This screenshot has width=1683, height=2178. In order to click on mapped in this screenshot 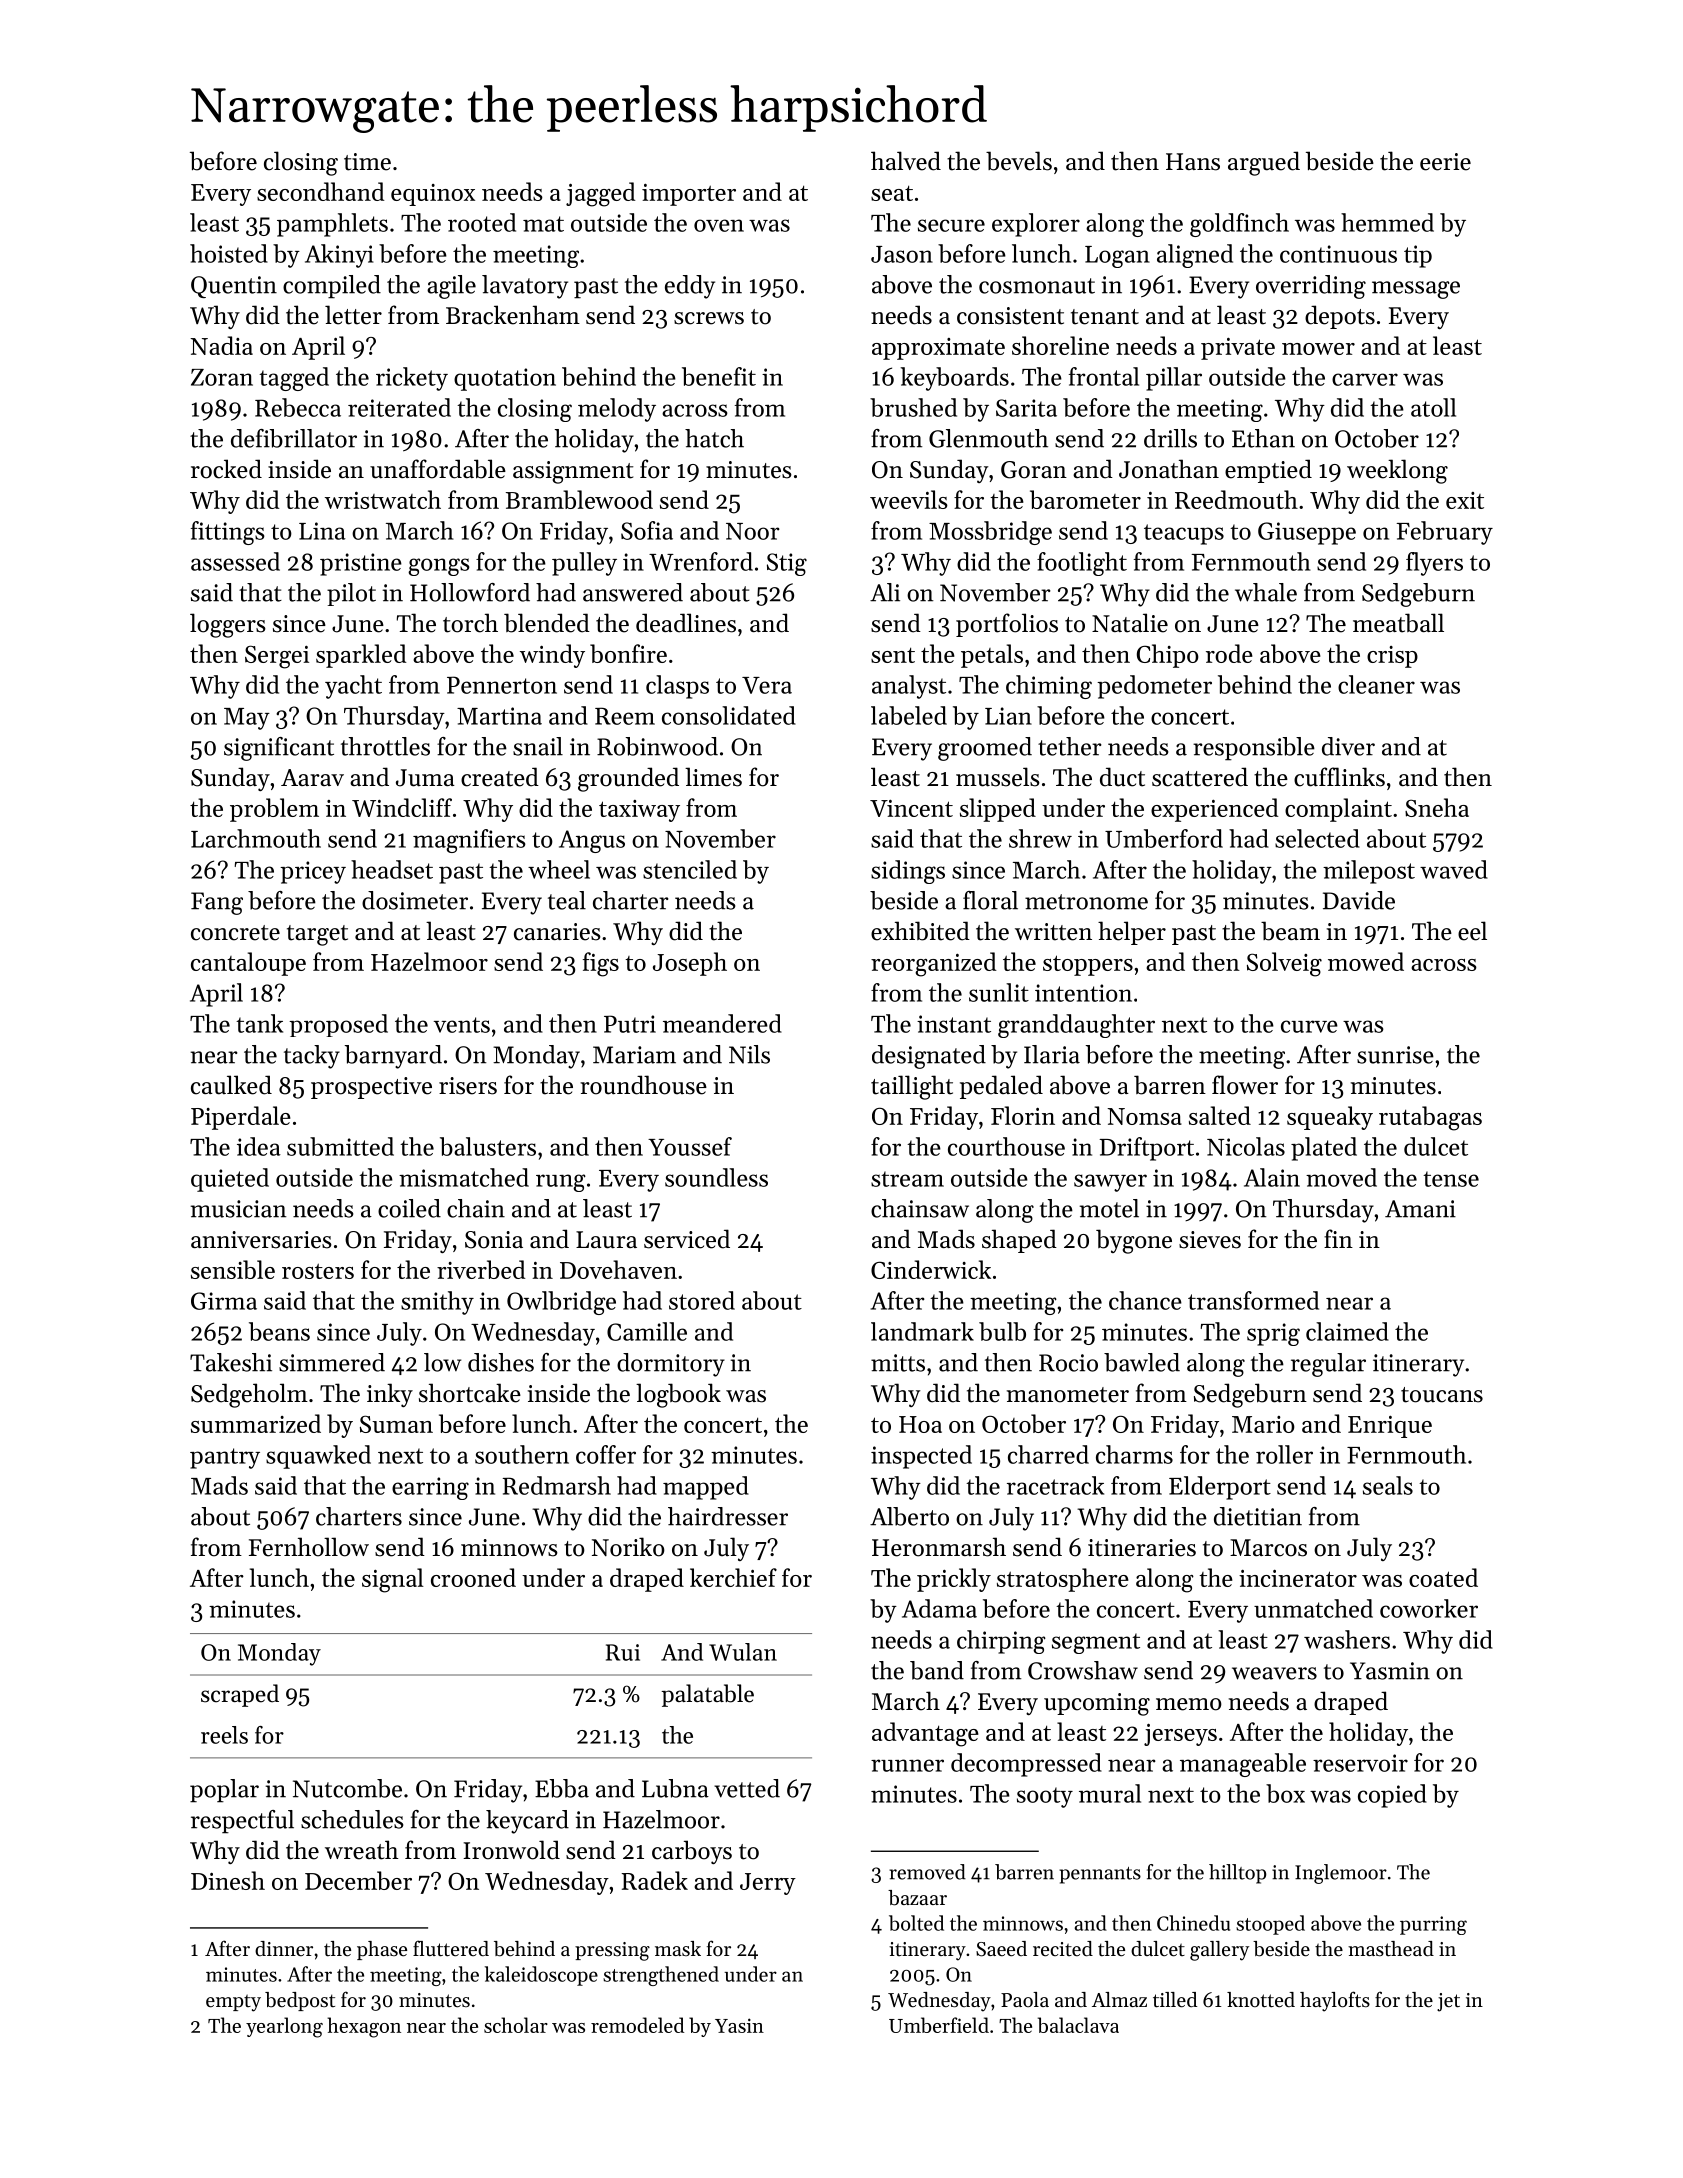, I will do `click(706, 1488)`.
